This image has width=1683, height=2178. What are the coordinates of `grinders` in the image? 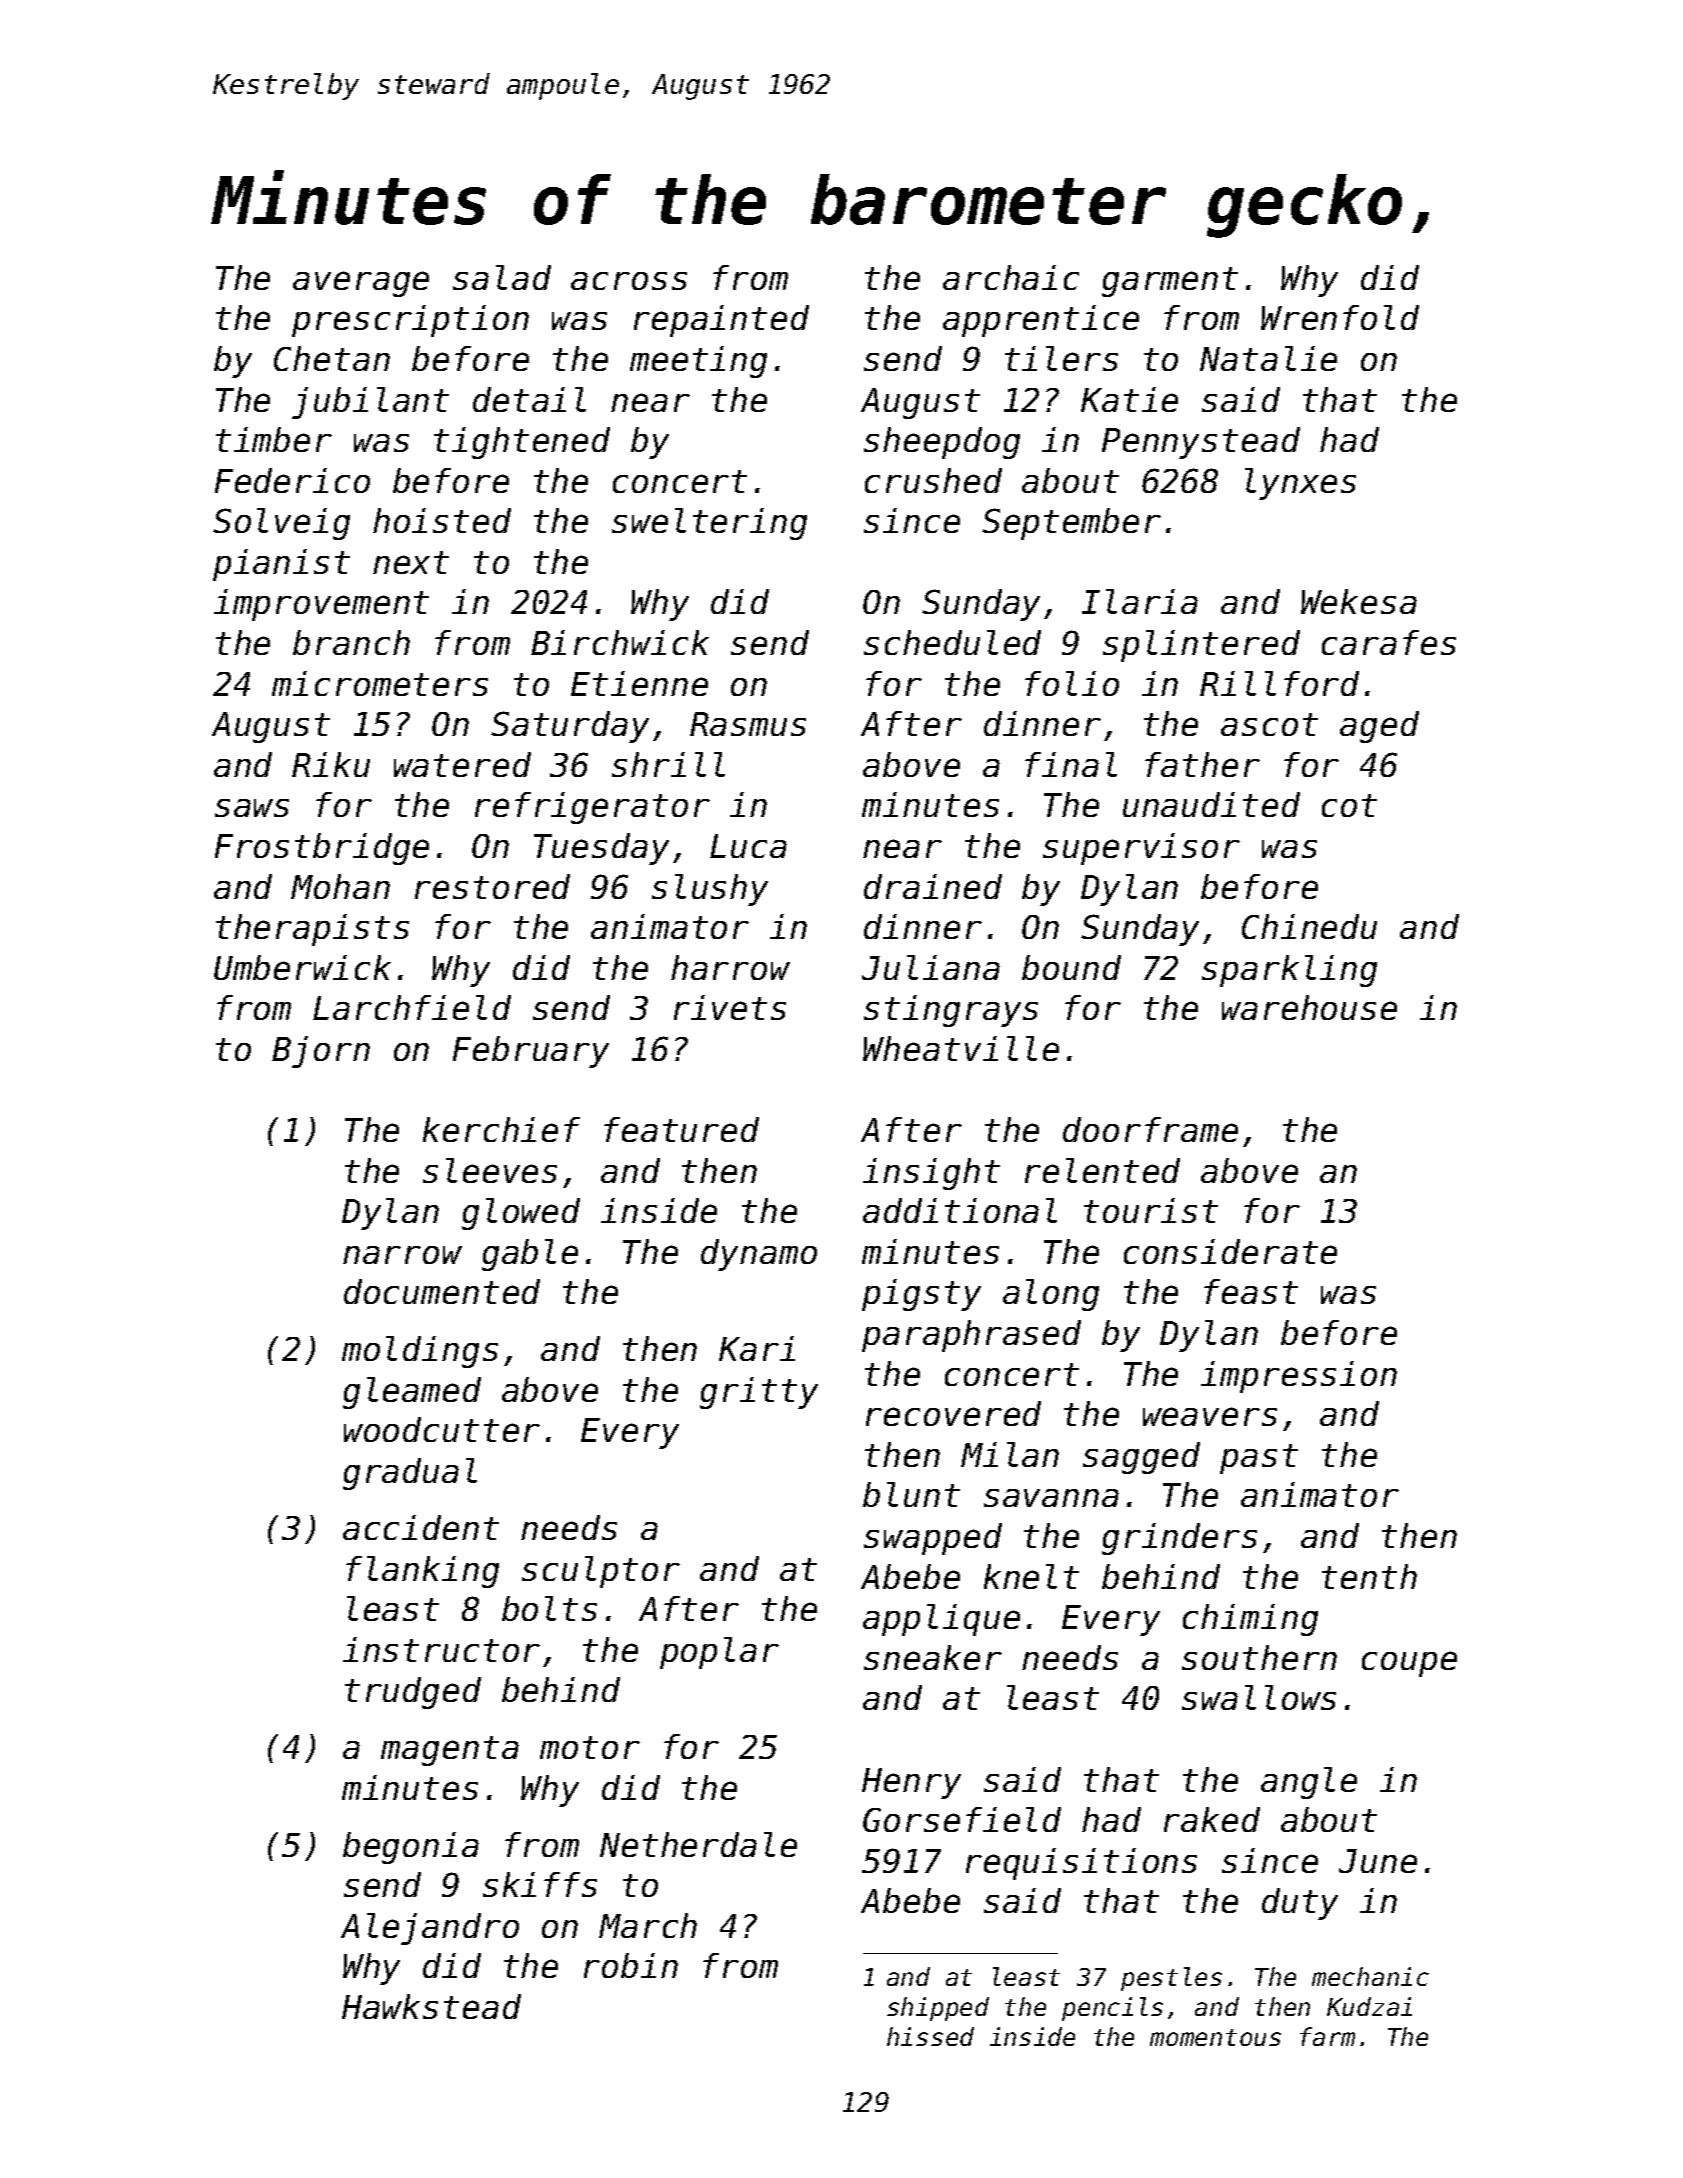 It's located at (1179, 1539).
